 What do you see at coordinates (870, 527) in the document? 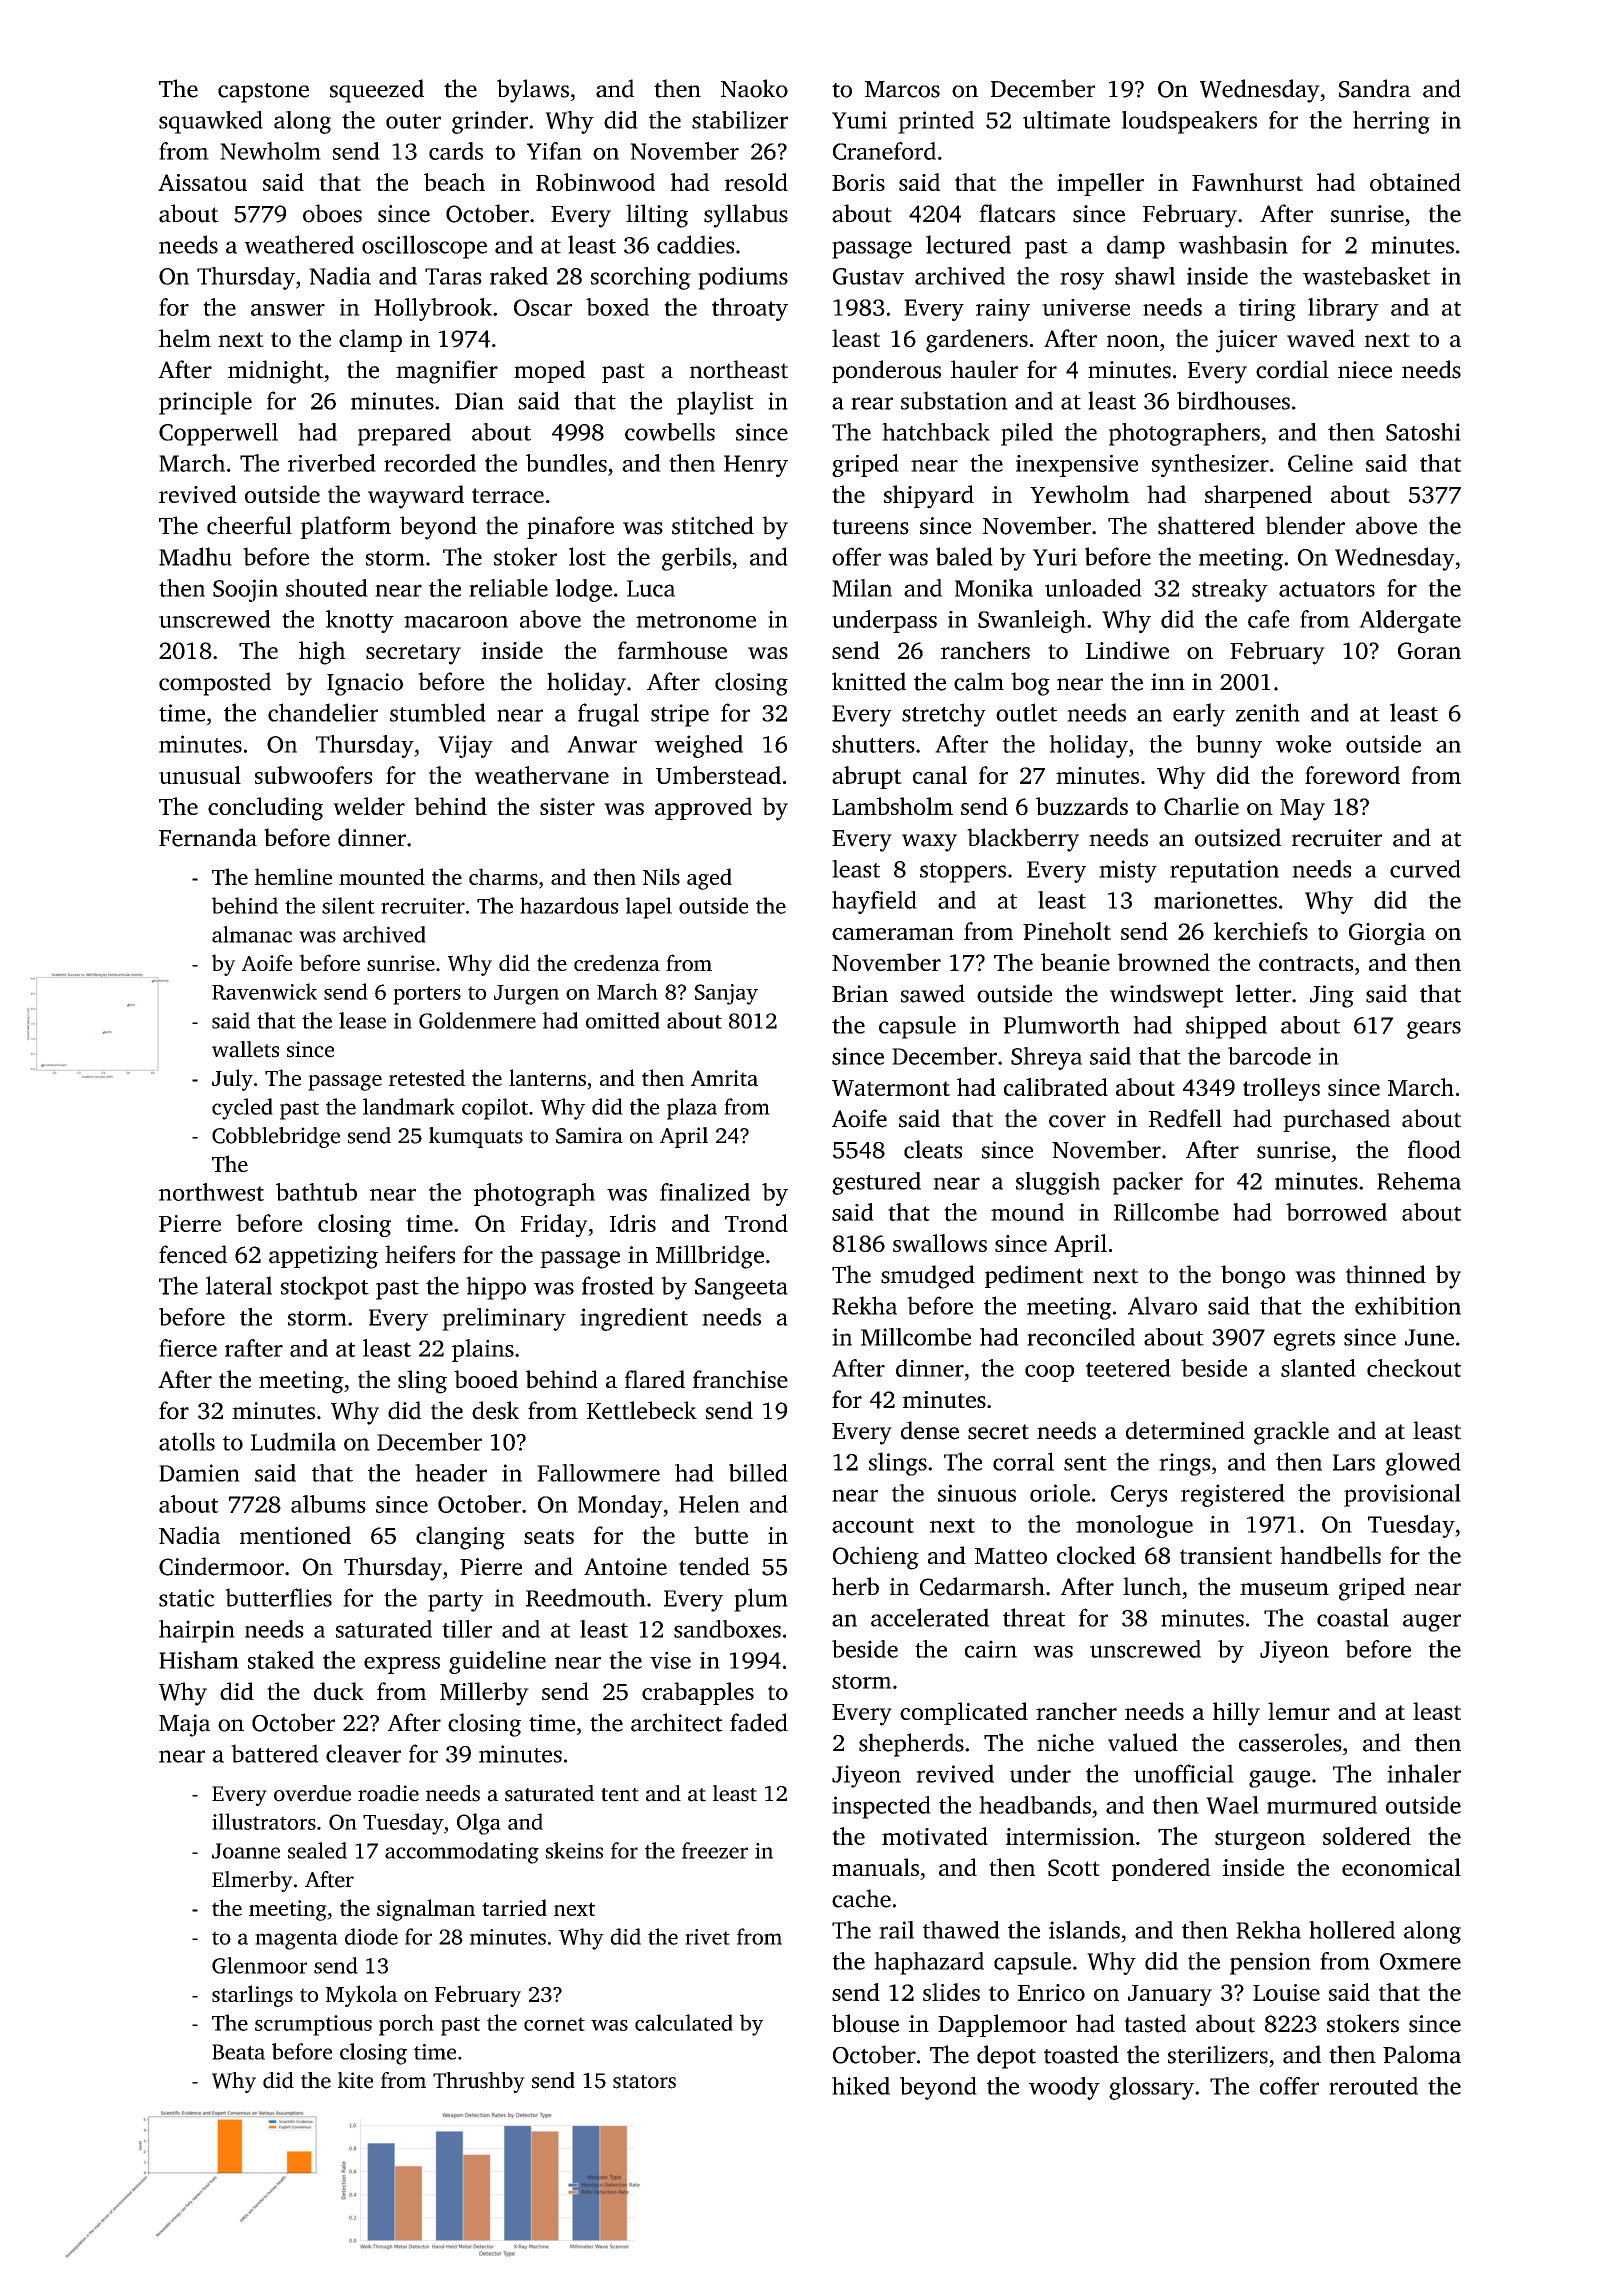
I see `tureens` at bounding box center [870, 527].
